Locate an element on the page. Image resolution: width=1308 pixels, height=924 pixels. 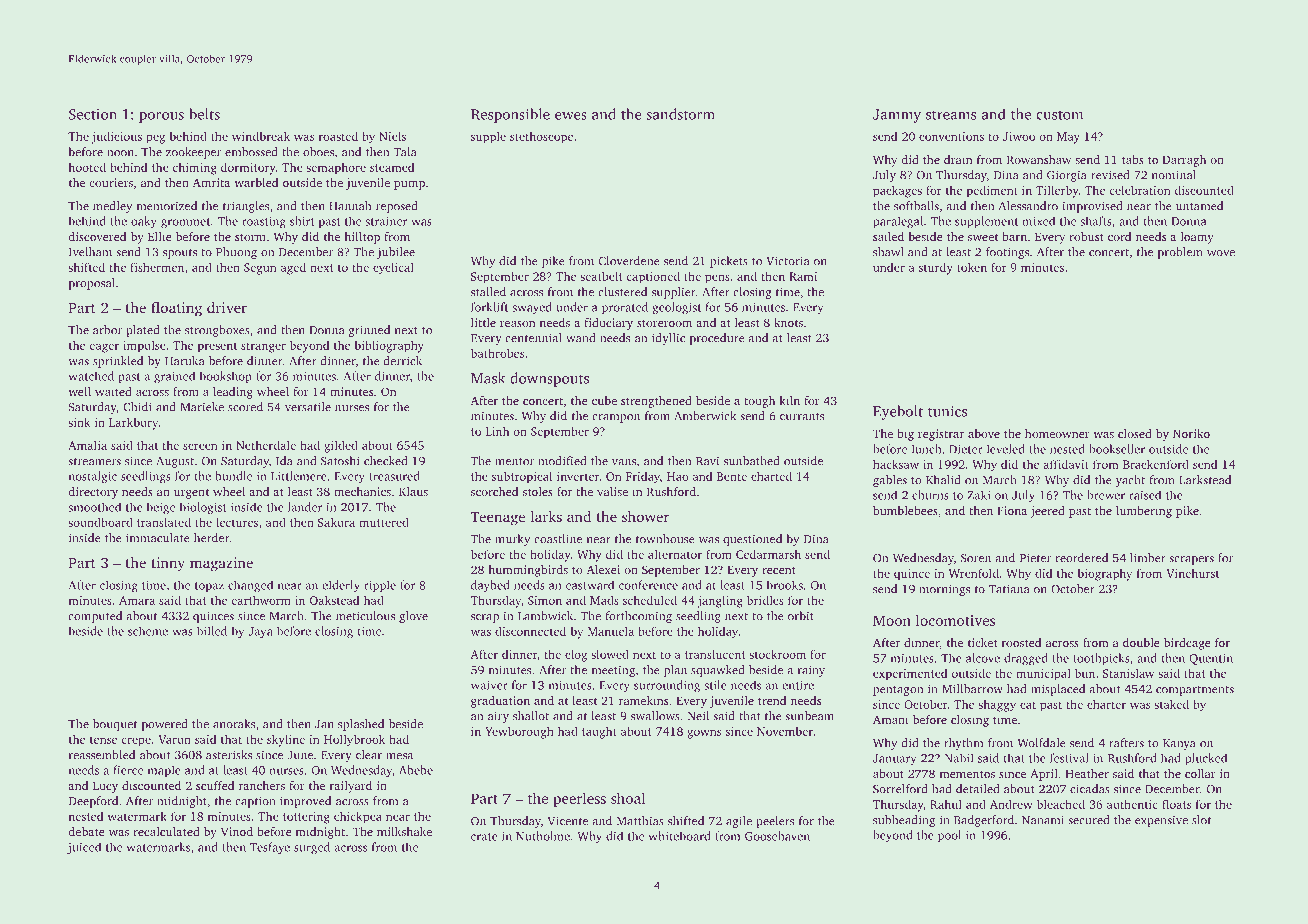
taught is located at coordinates (599, 732).
